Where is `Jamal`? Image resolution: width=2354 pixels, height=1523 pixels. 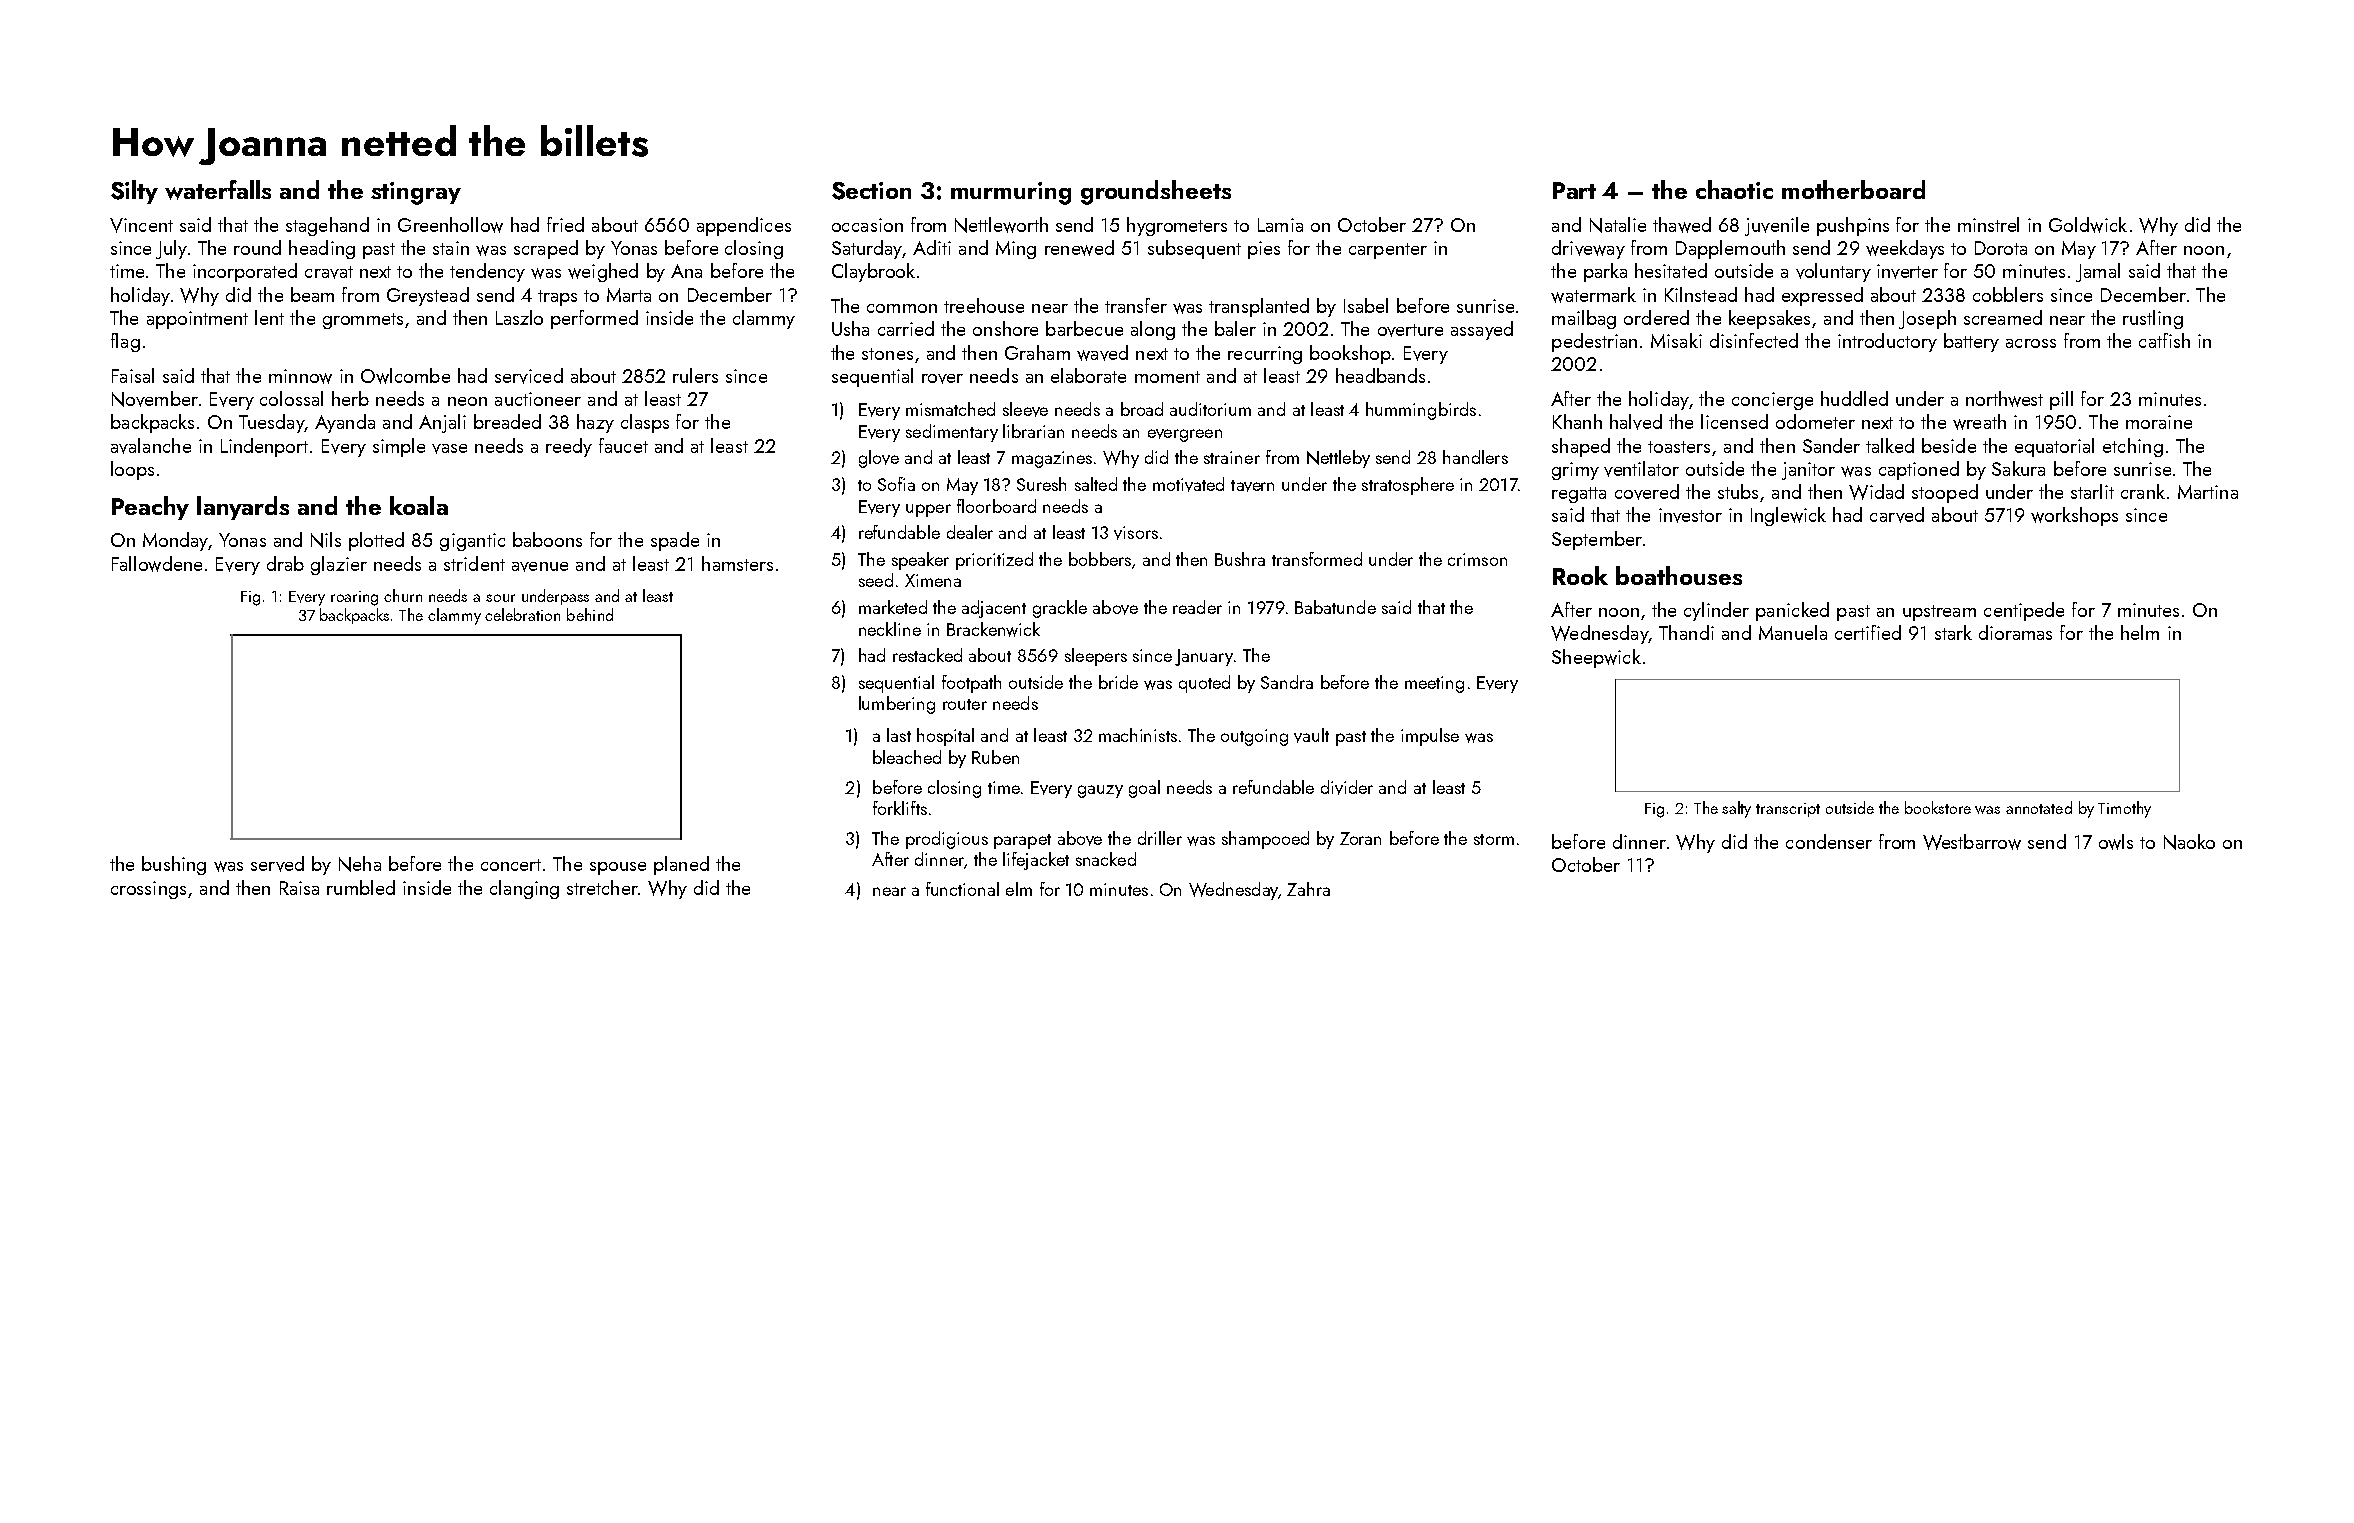 Jamal is located at coordinates (2098, 272).
